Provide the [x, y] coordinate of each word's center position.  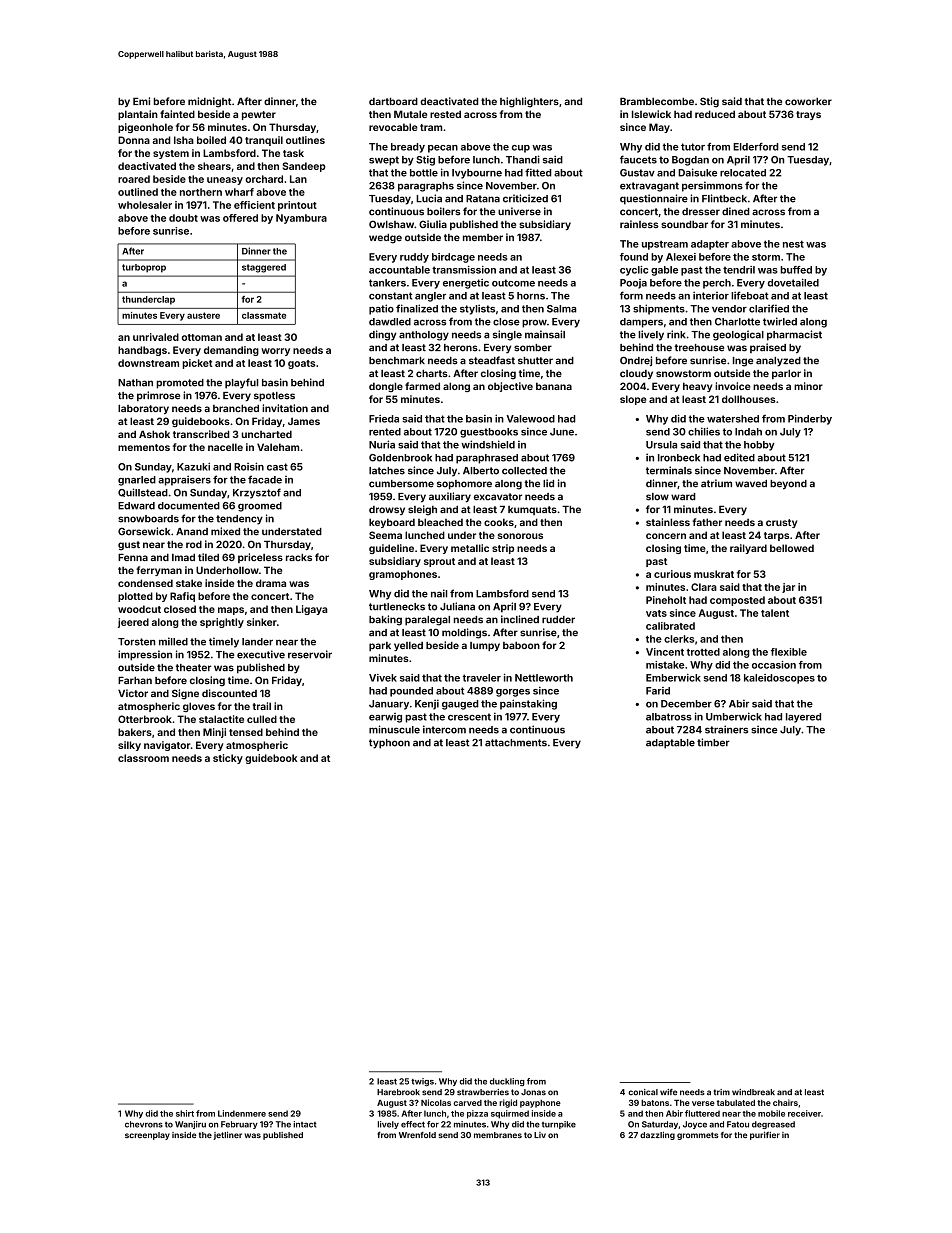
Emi [141, 101]
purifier [765, 1136]
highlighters [529, 102]
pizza [477, 1114]
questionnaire [654, 199]
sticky [228, 759]
